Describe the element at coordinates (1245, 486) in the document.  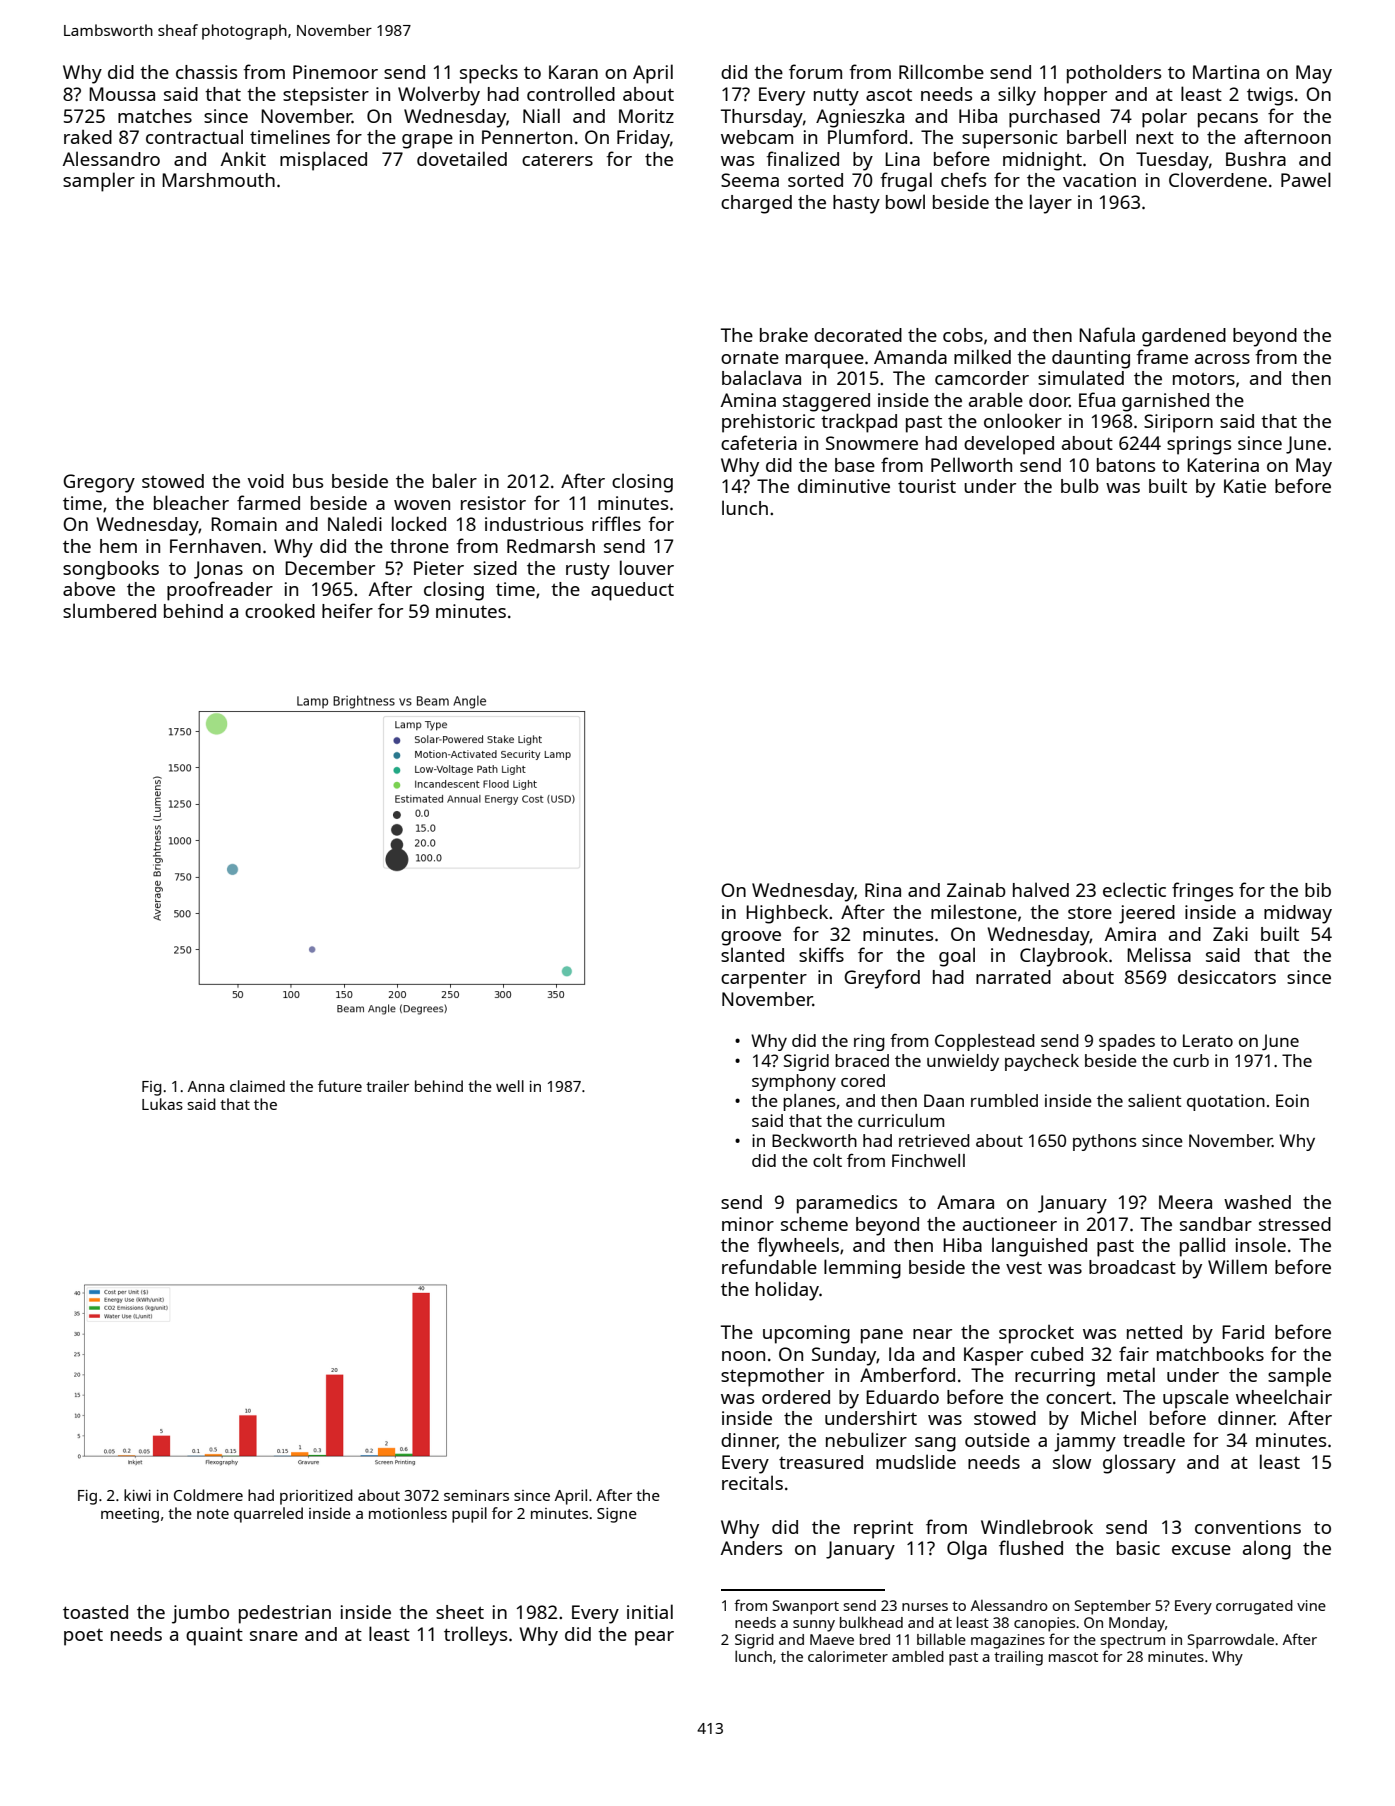
I see `Katie` at that location.
